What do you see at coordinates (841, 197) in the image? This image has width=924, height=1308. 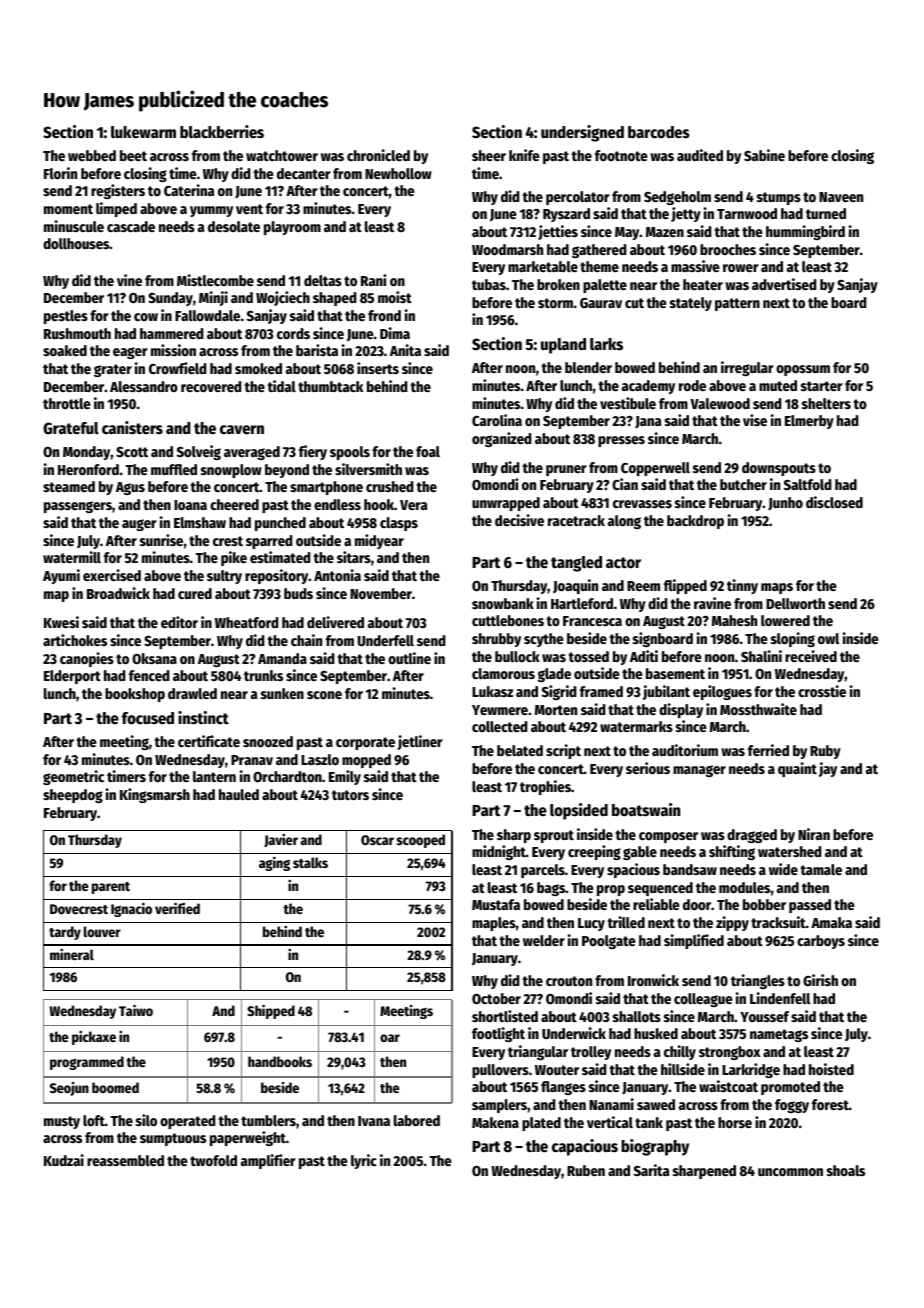 I see `Naveen` at bounding box center [841, 197].
